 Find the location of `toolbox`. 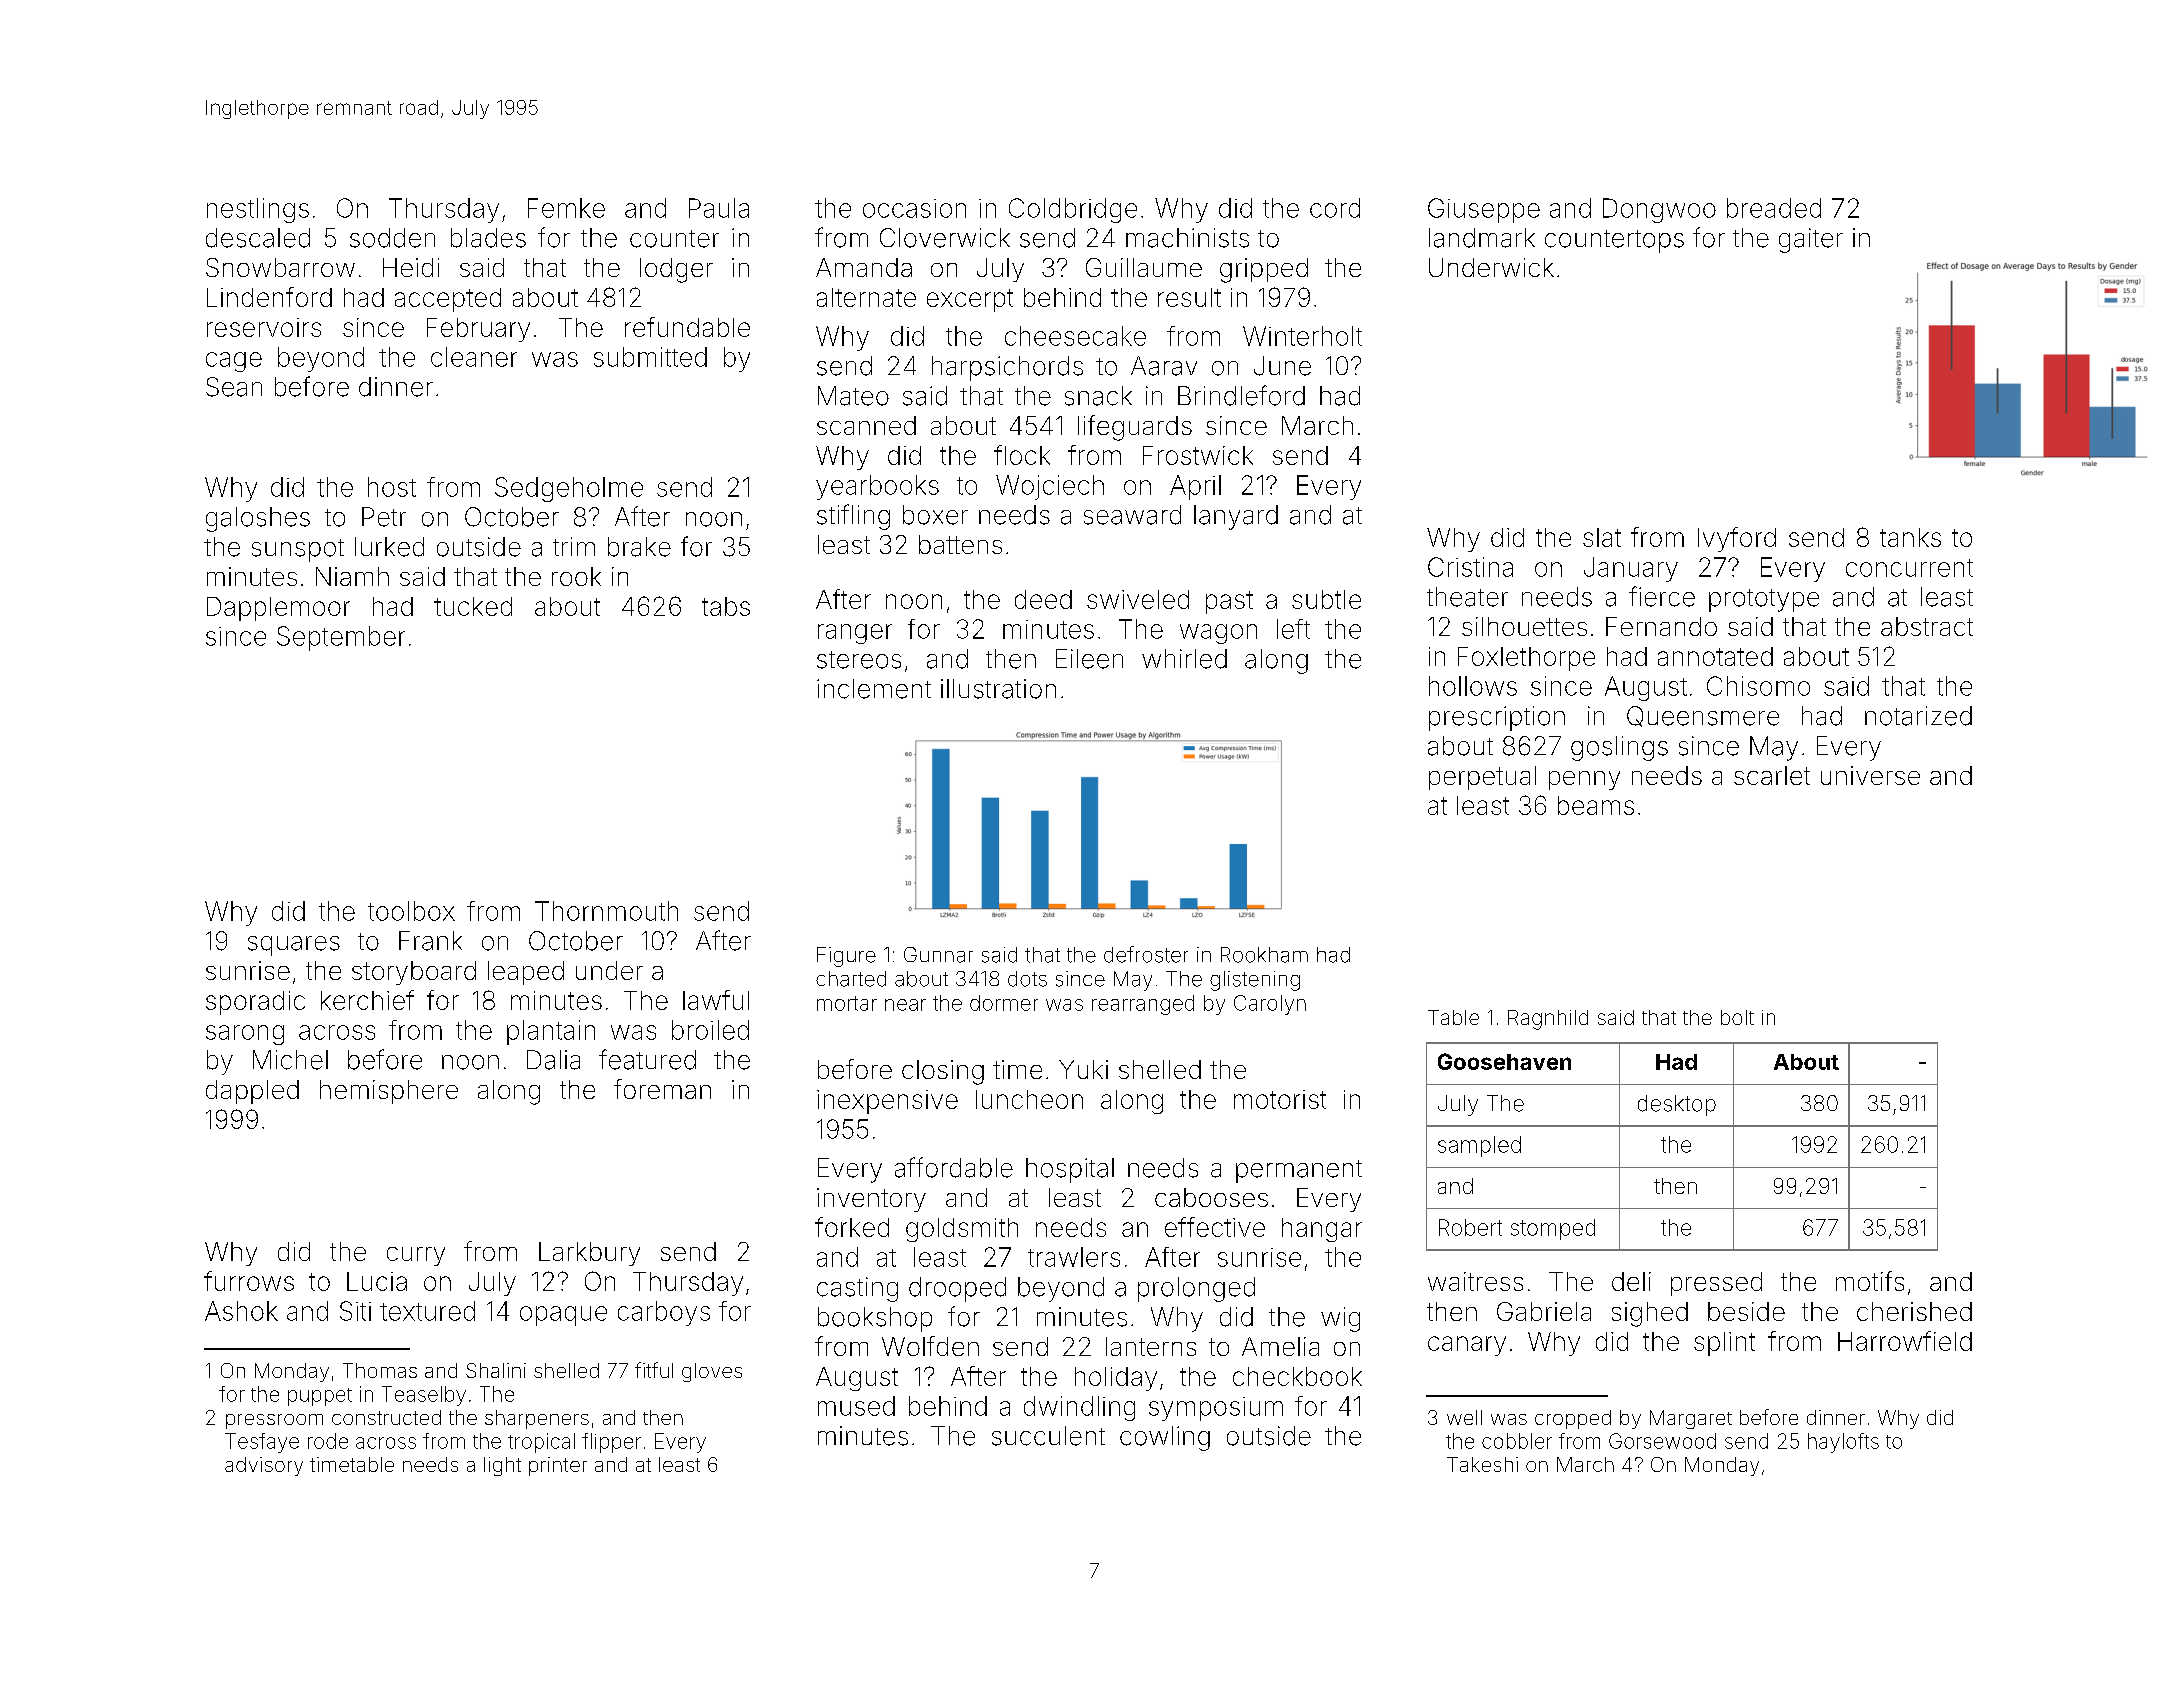

toolbox is located at coordinates (411, 911).
